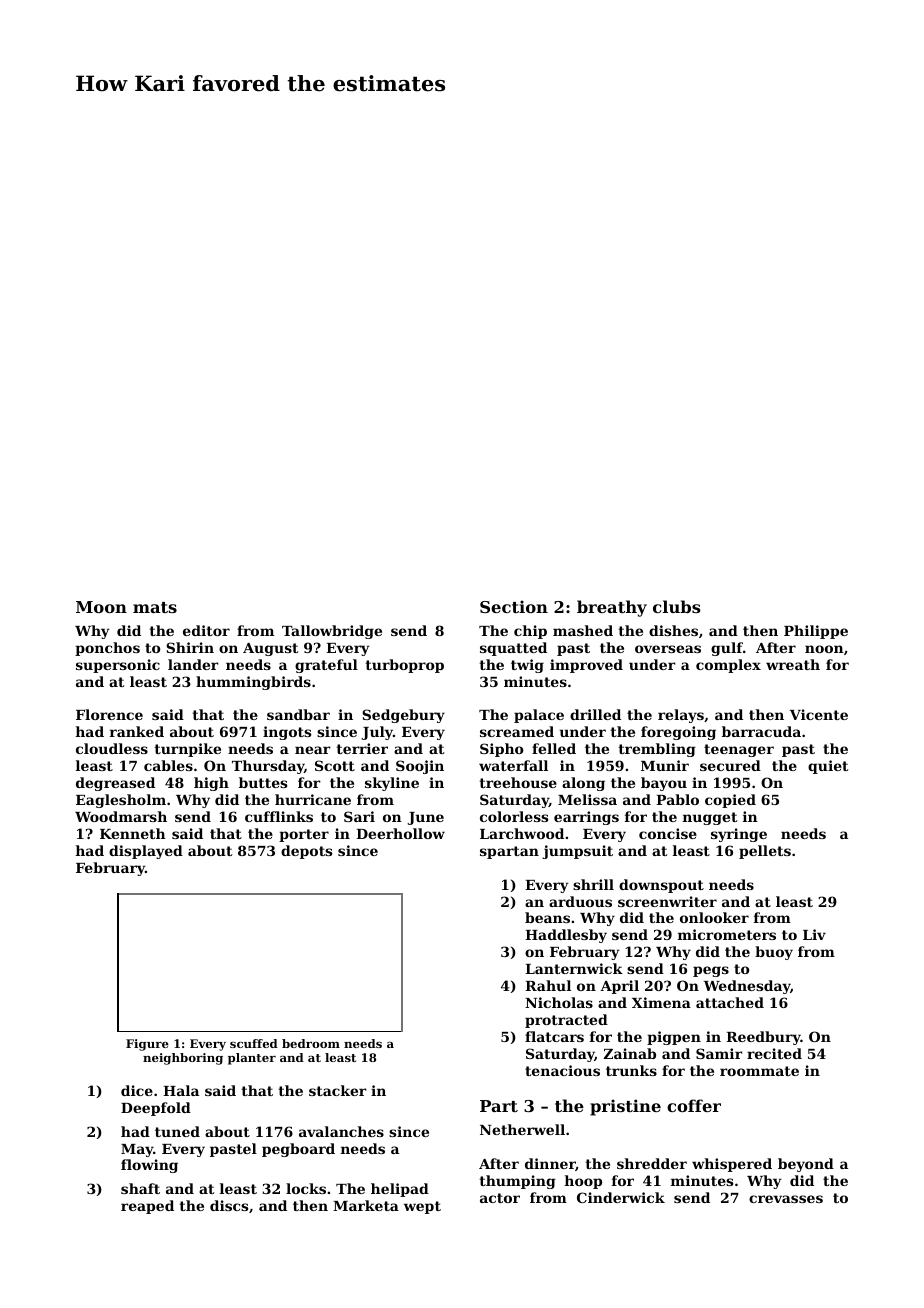  I want to click on depots, so click(306, 852).
